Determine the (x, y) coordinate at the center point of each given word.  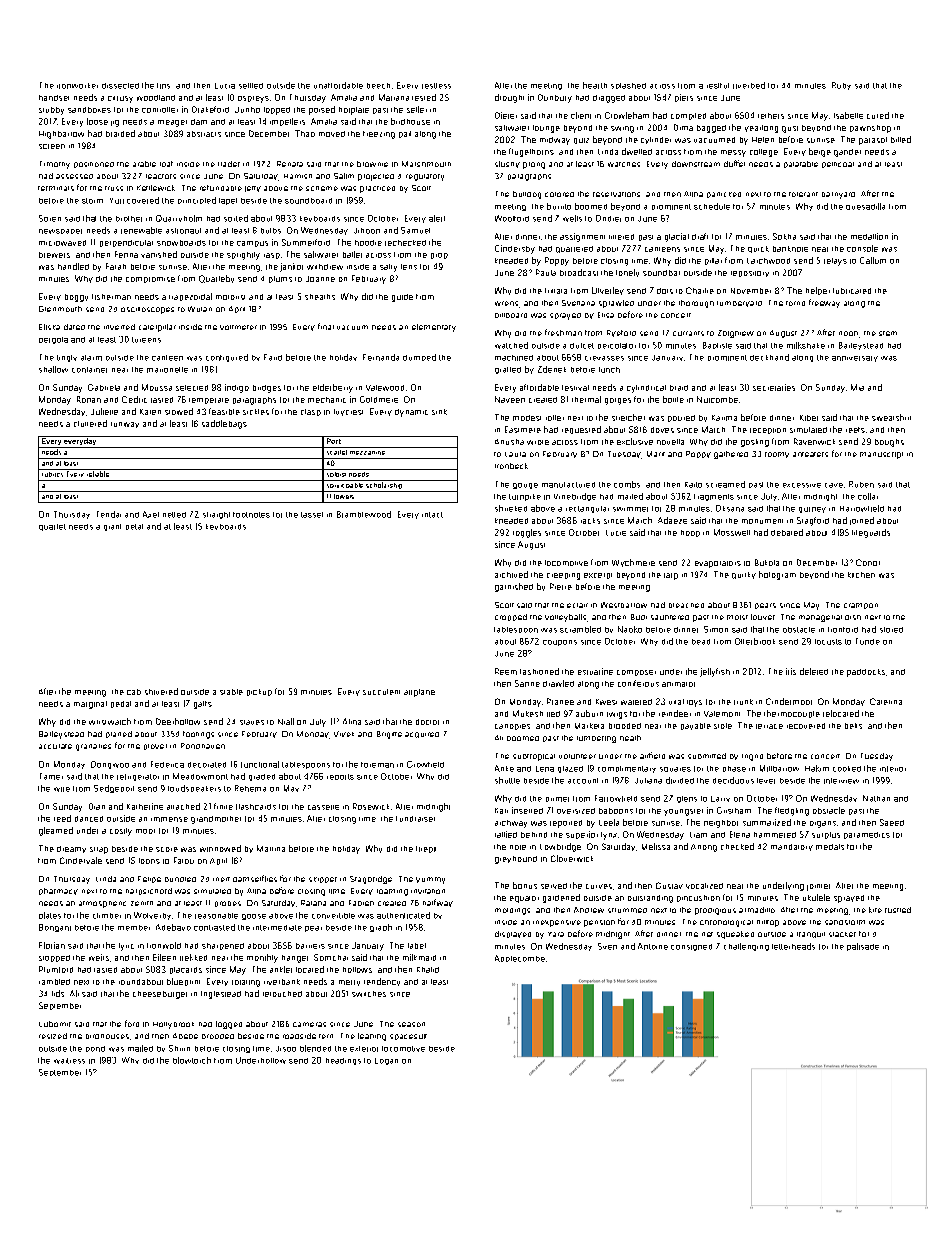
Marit (656, 454)
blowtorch (192, 1060)
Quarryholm (179, 218)
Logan (386, 1061)
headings (343, 1061)
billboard (511, 315)
